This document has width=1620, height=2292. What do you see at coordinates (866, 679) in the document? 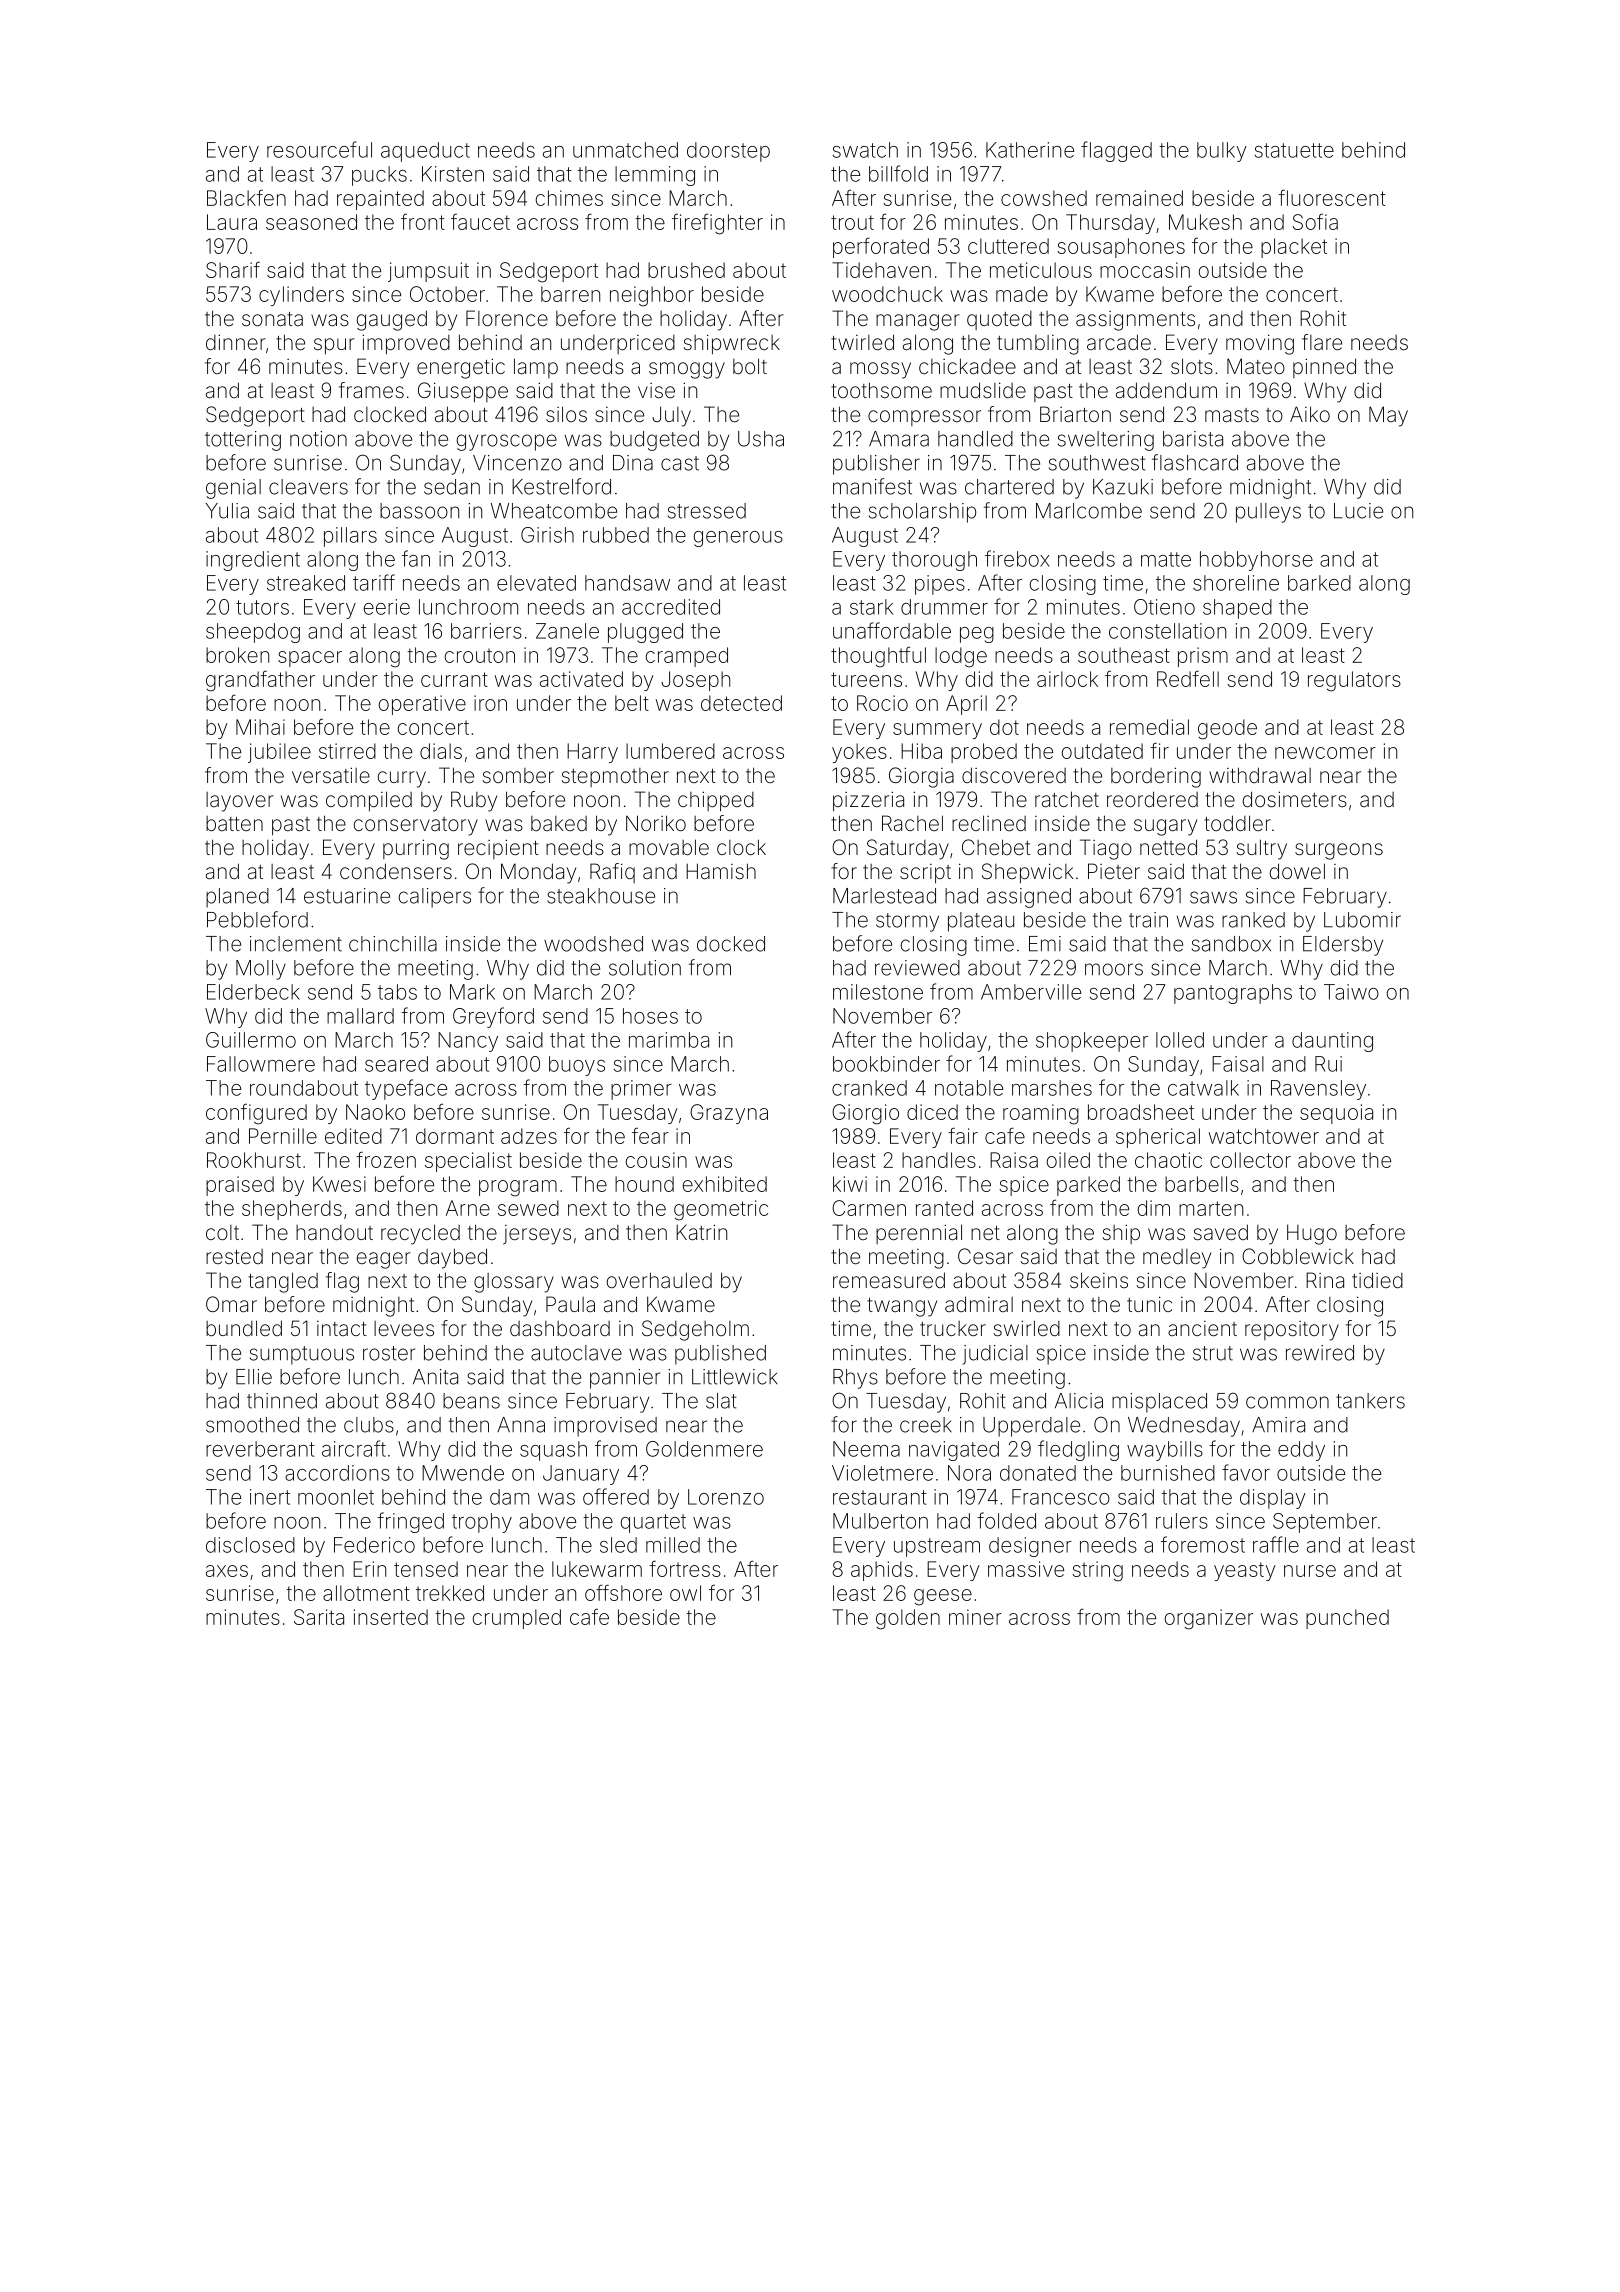
I see `tureens` at bounding box center [866, 679].
